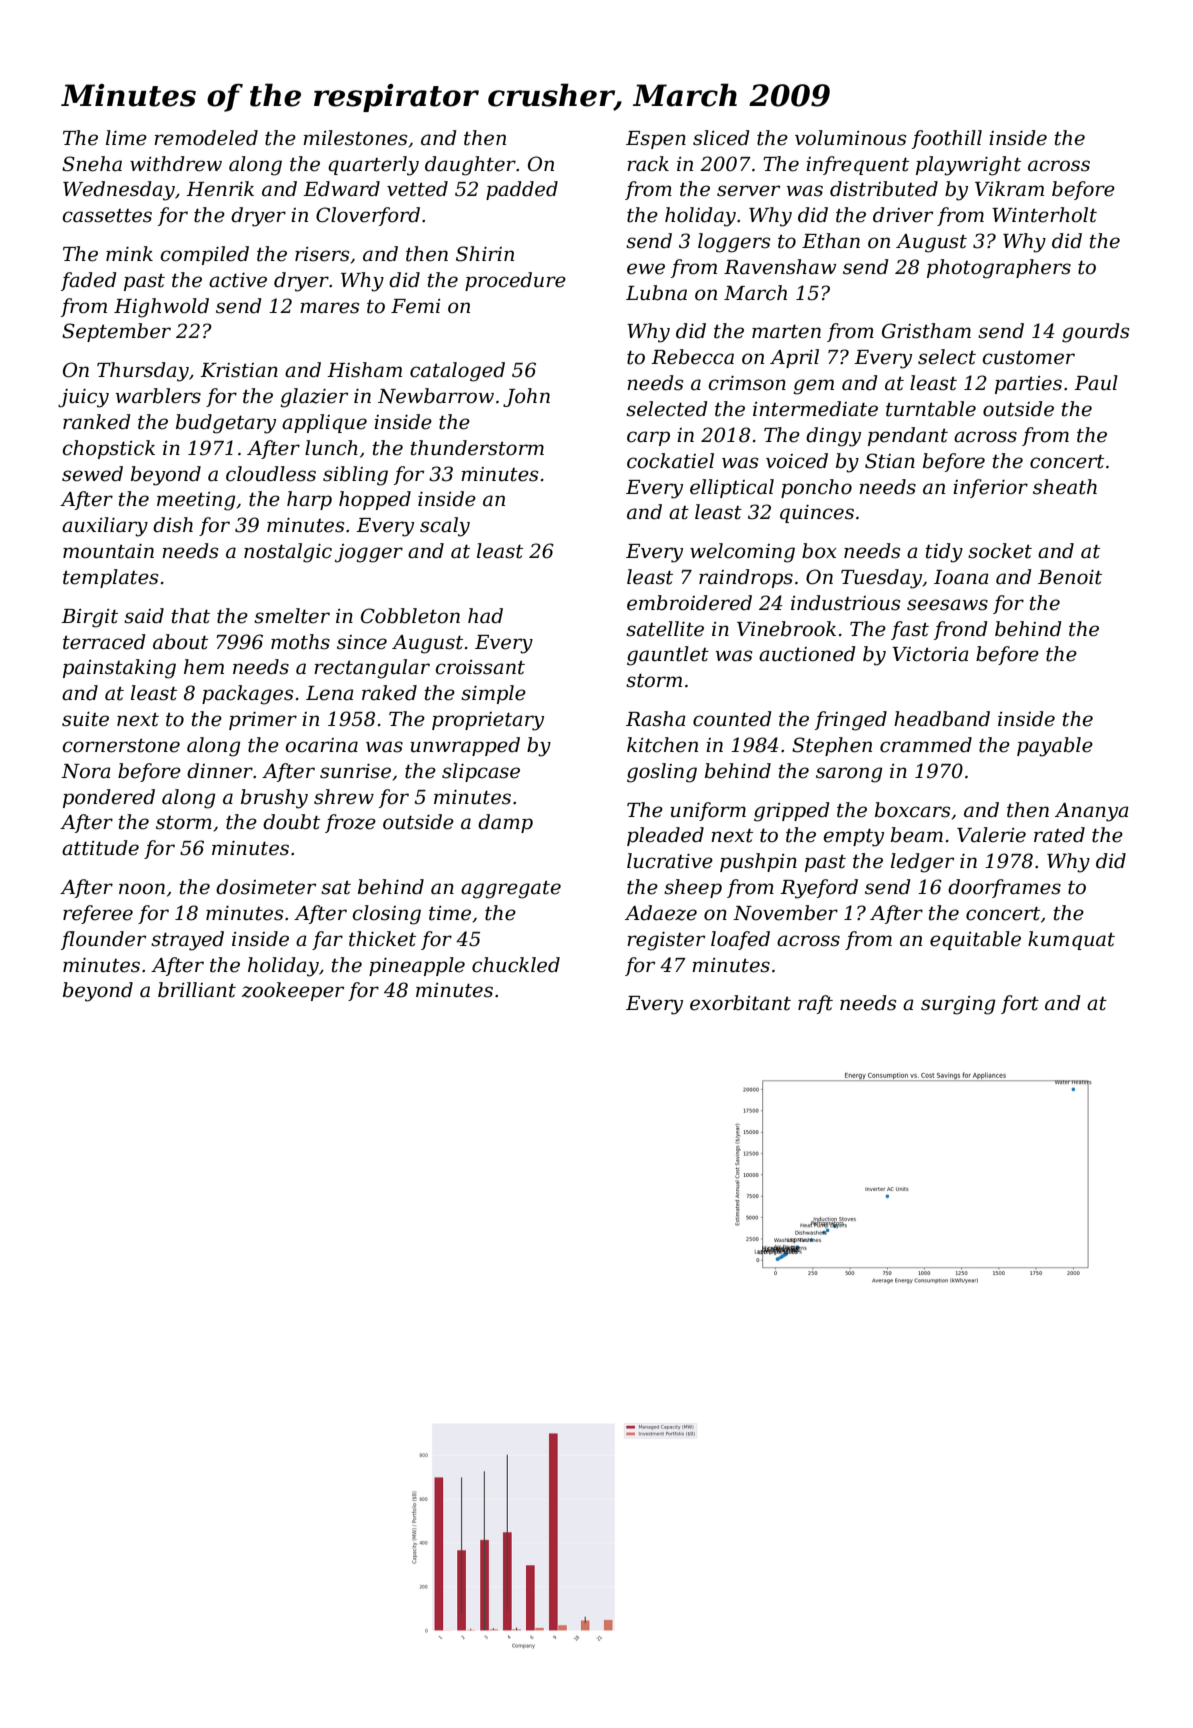 Image resolution: width=1193 pixels, height=1728 pixels. I want to click on payable, so click(1055, 747).
